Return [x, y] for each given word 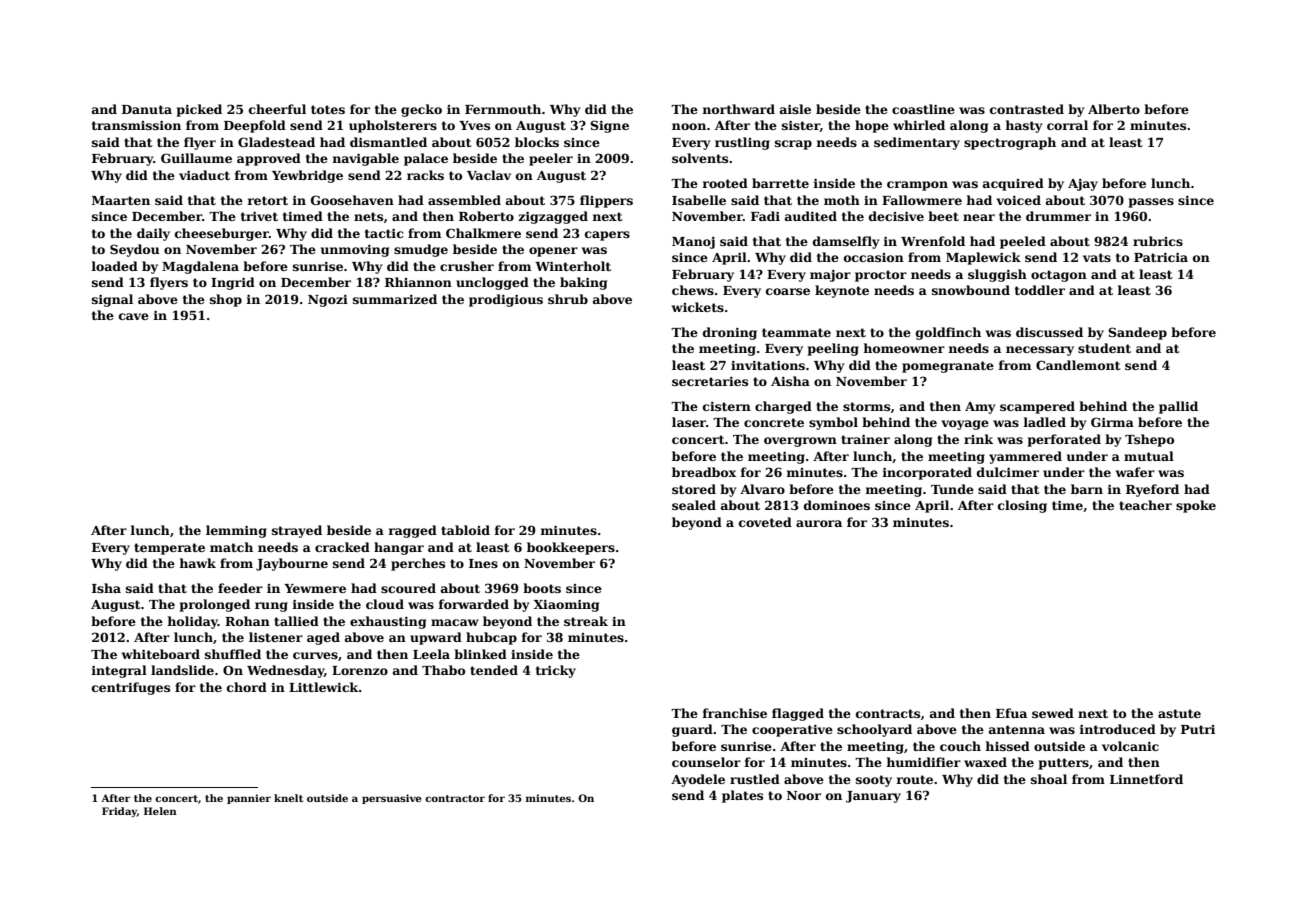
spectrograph [1010, 143]
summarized [395, 299]
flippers [606, 201]
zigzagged [553, 217]
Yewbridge [307, 176]
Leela [431, 654]
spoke [1196, 506]
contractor [455, 798]
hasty [1023, 126]
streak [586, 621]
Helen [160, 811]
